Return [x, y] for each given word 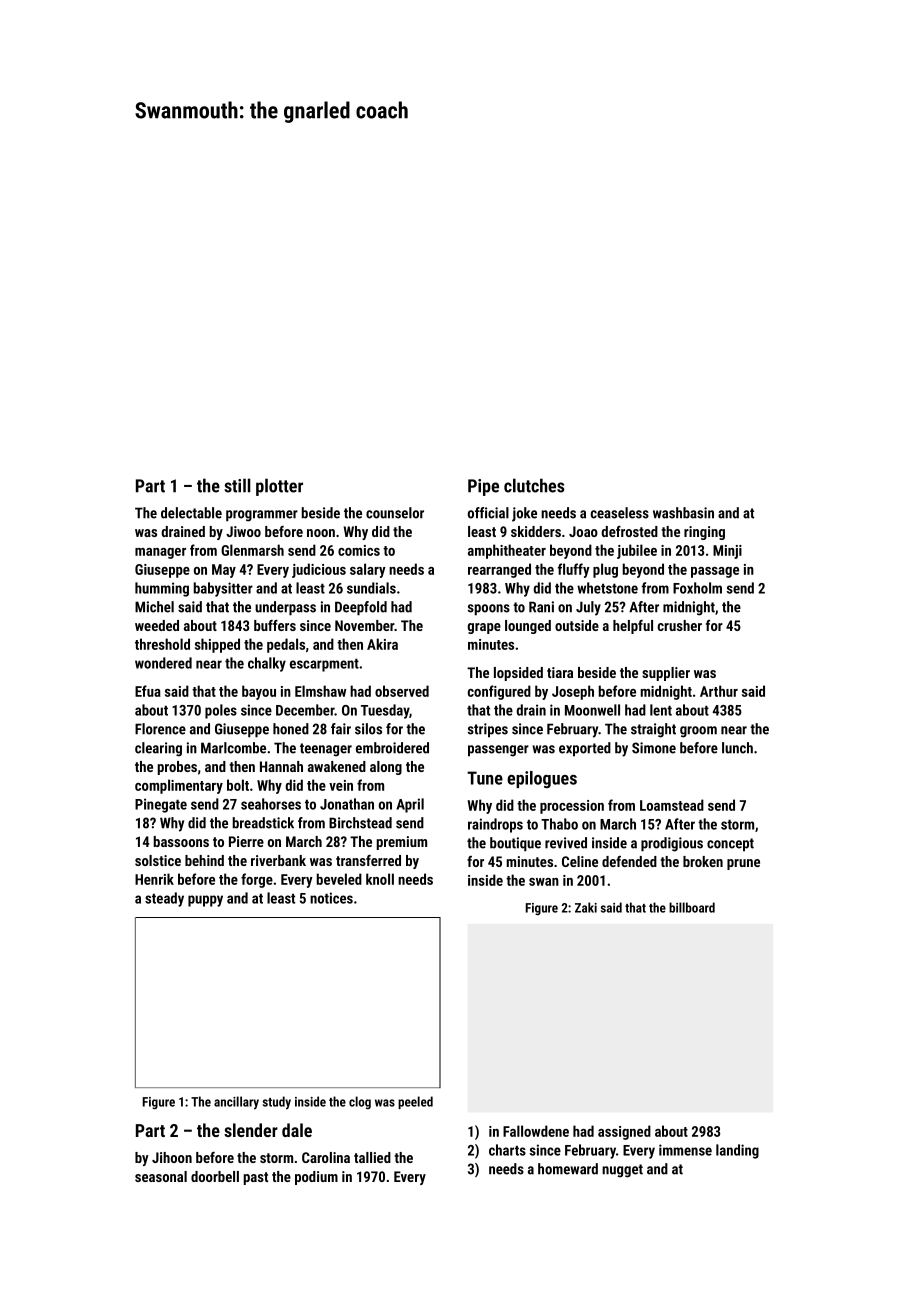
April [410, 805]
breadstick [263, 823]
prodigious [672, 844]
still [237, 485]
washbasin [683, 513]
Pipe [483, 487]
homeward [568, 1169]
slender [251, 1130]
